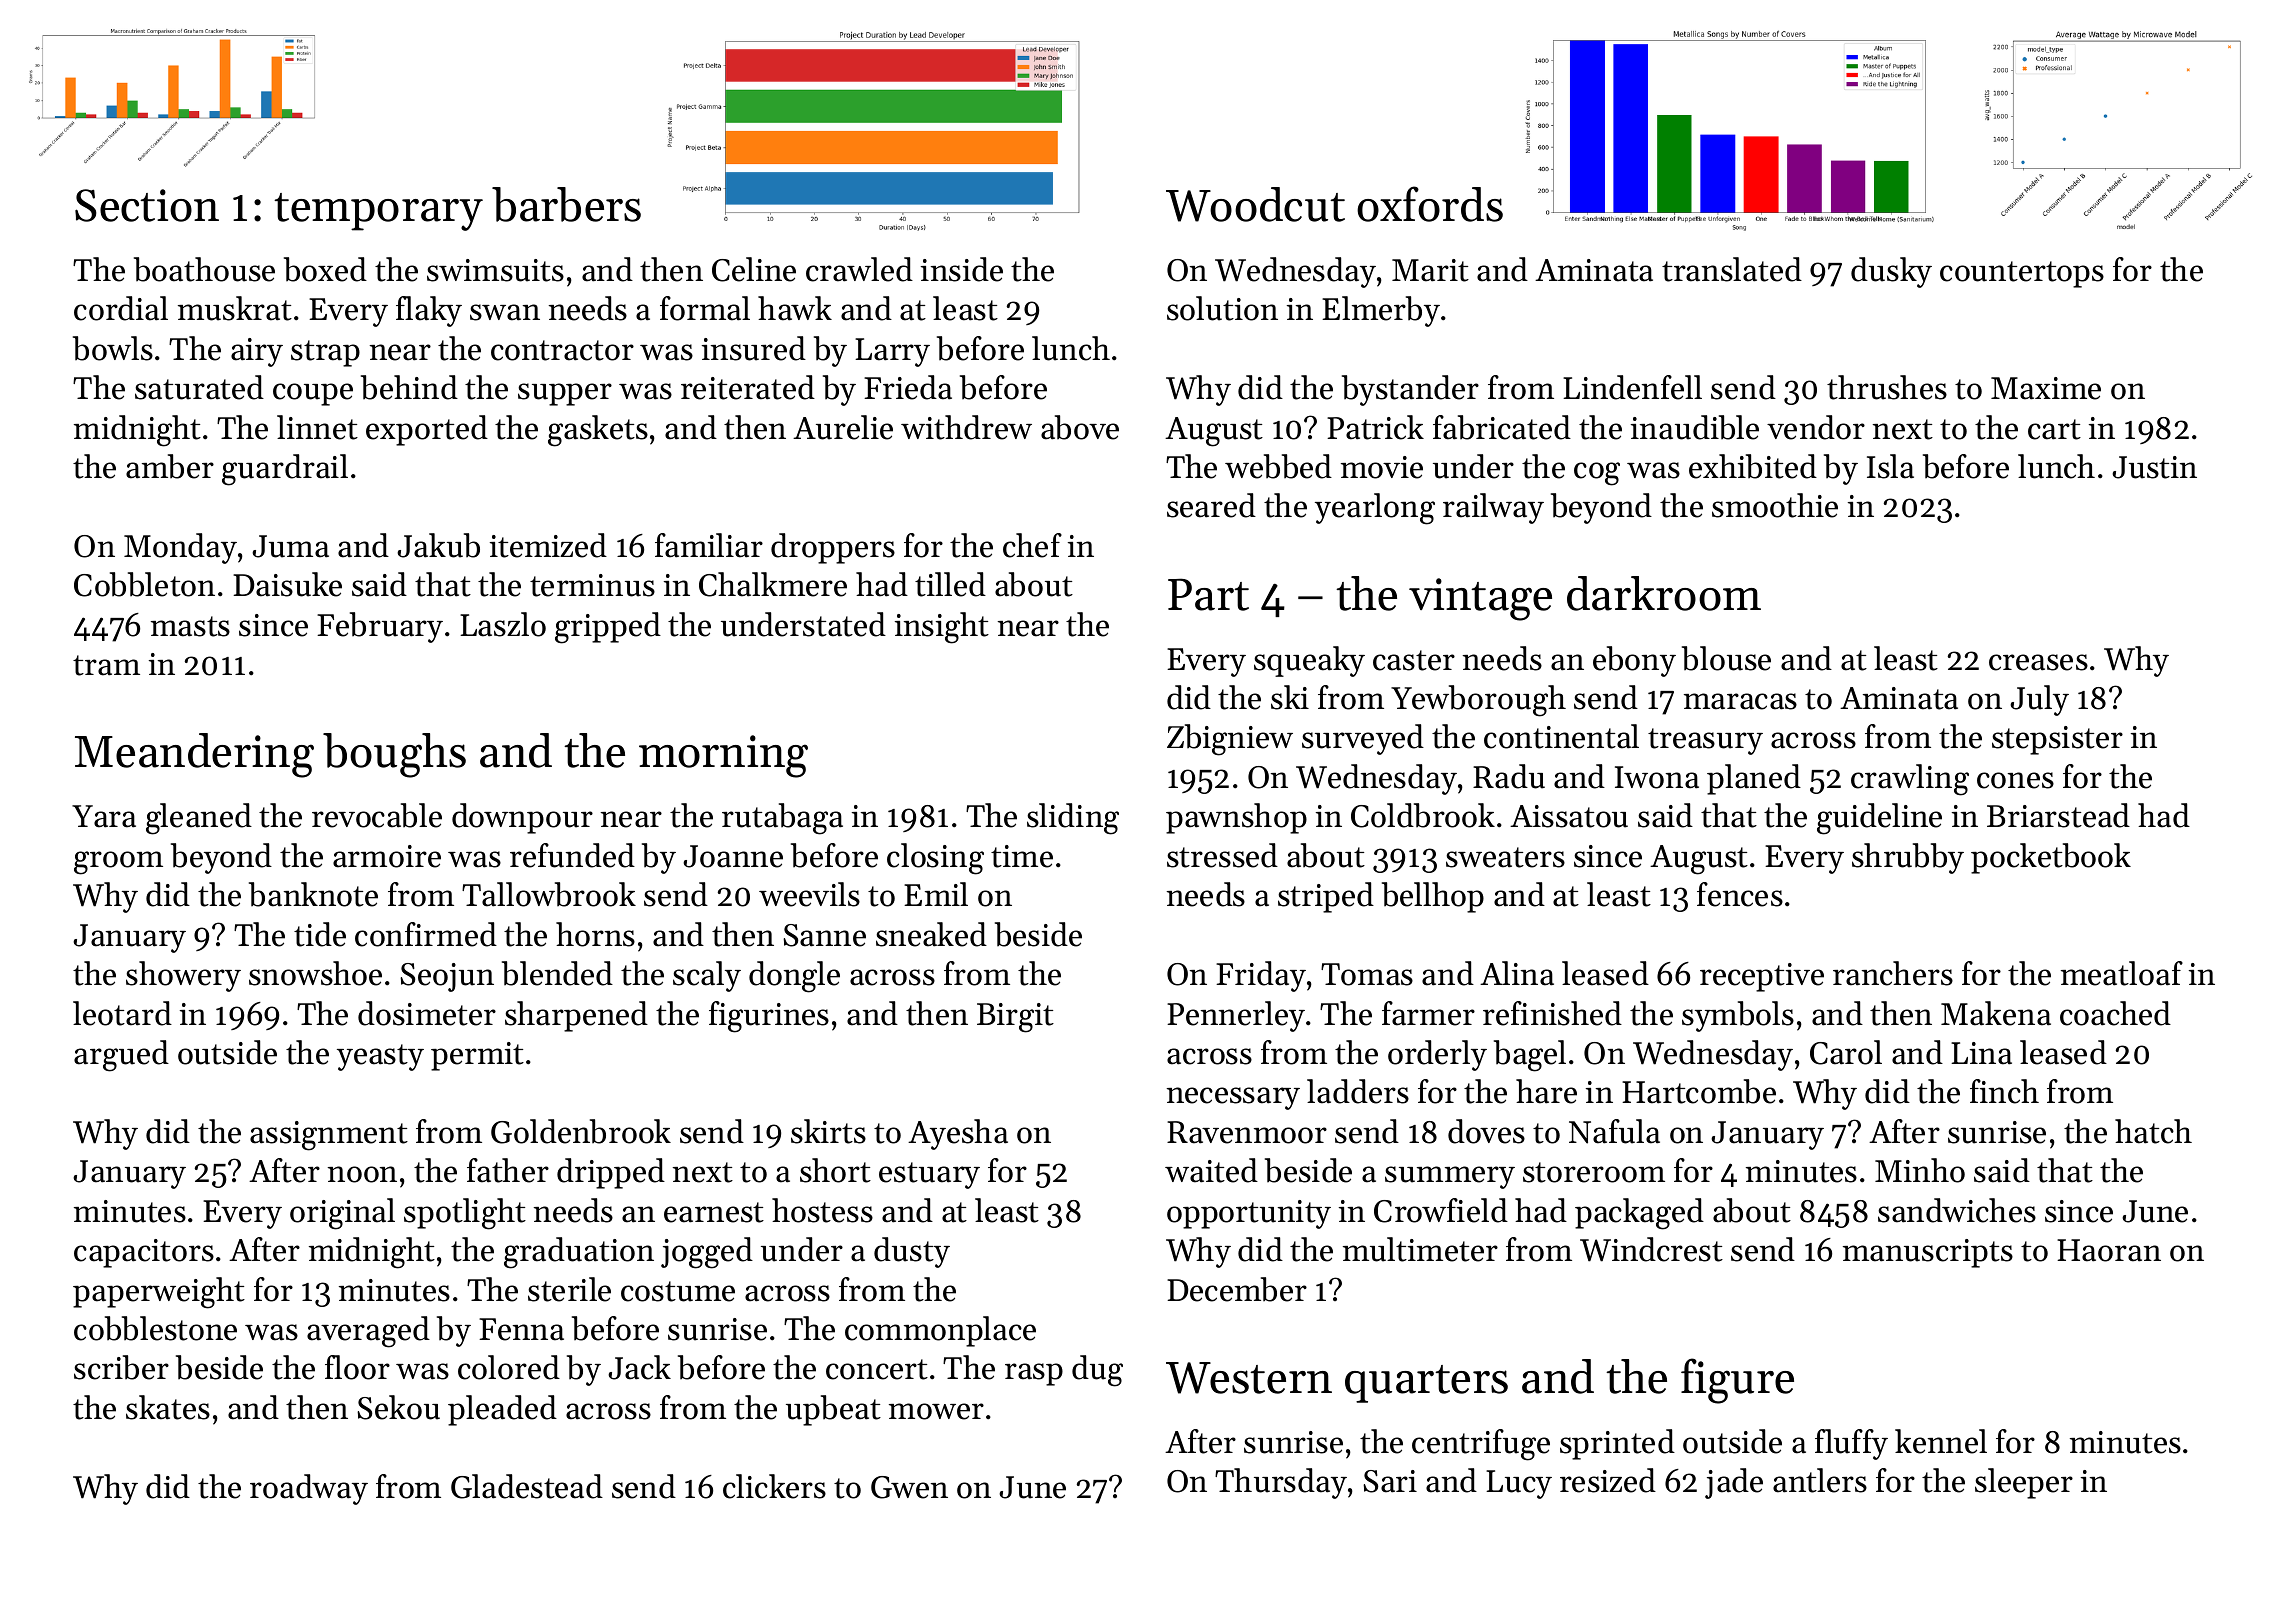  I want to click on figurines, so click(769, 1017).
